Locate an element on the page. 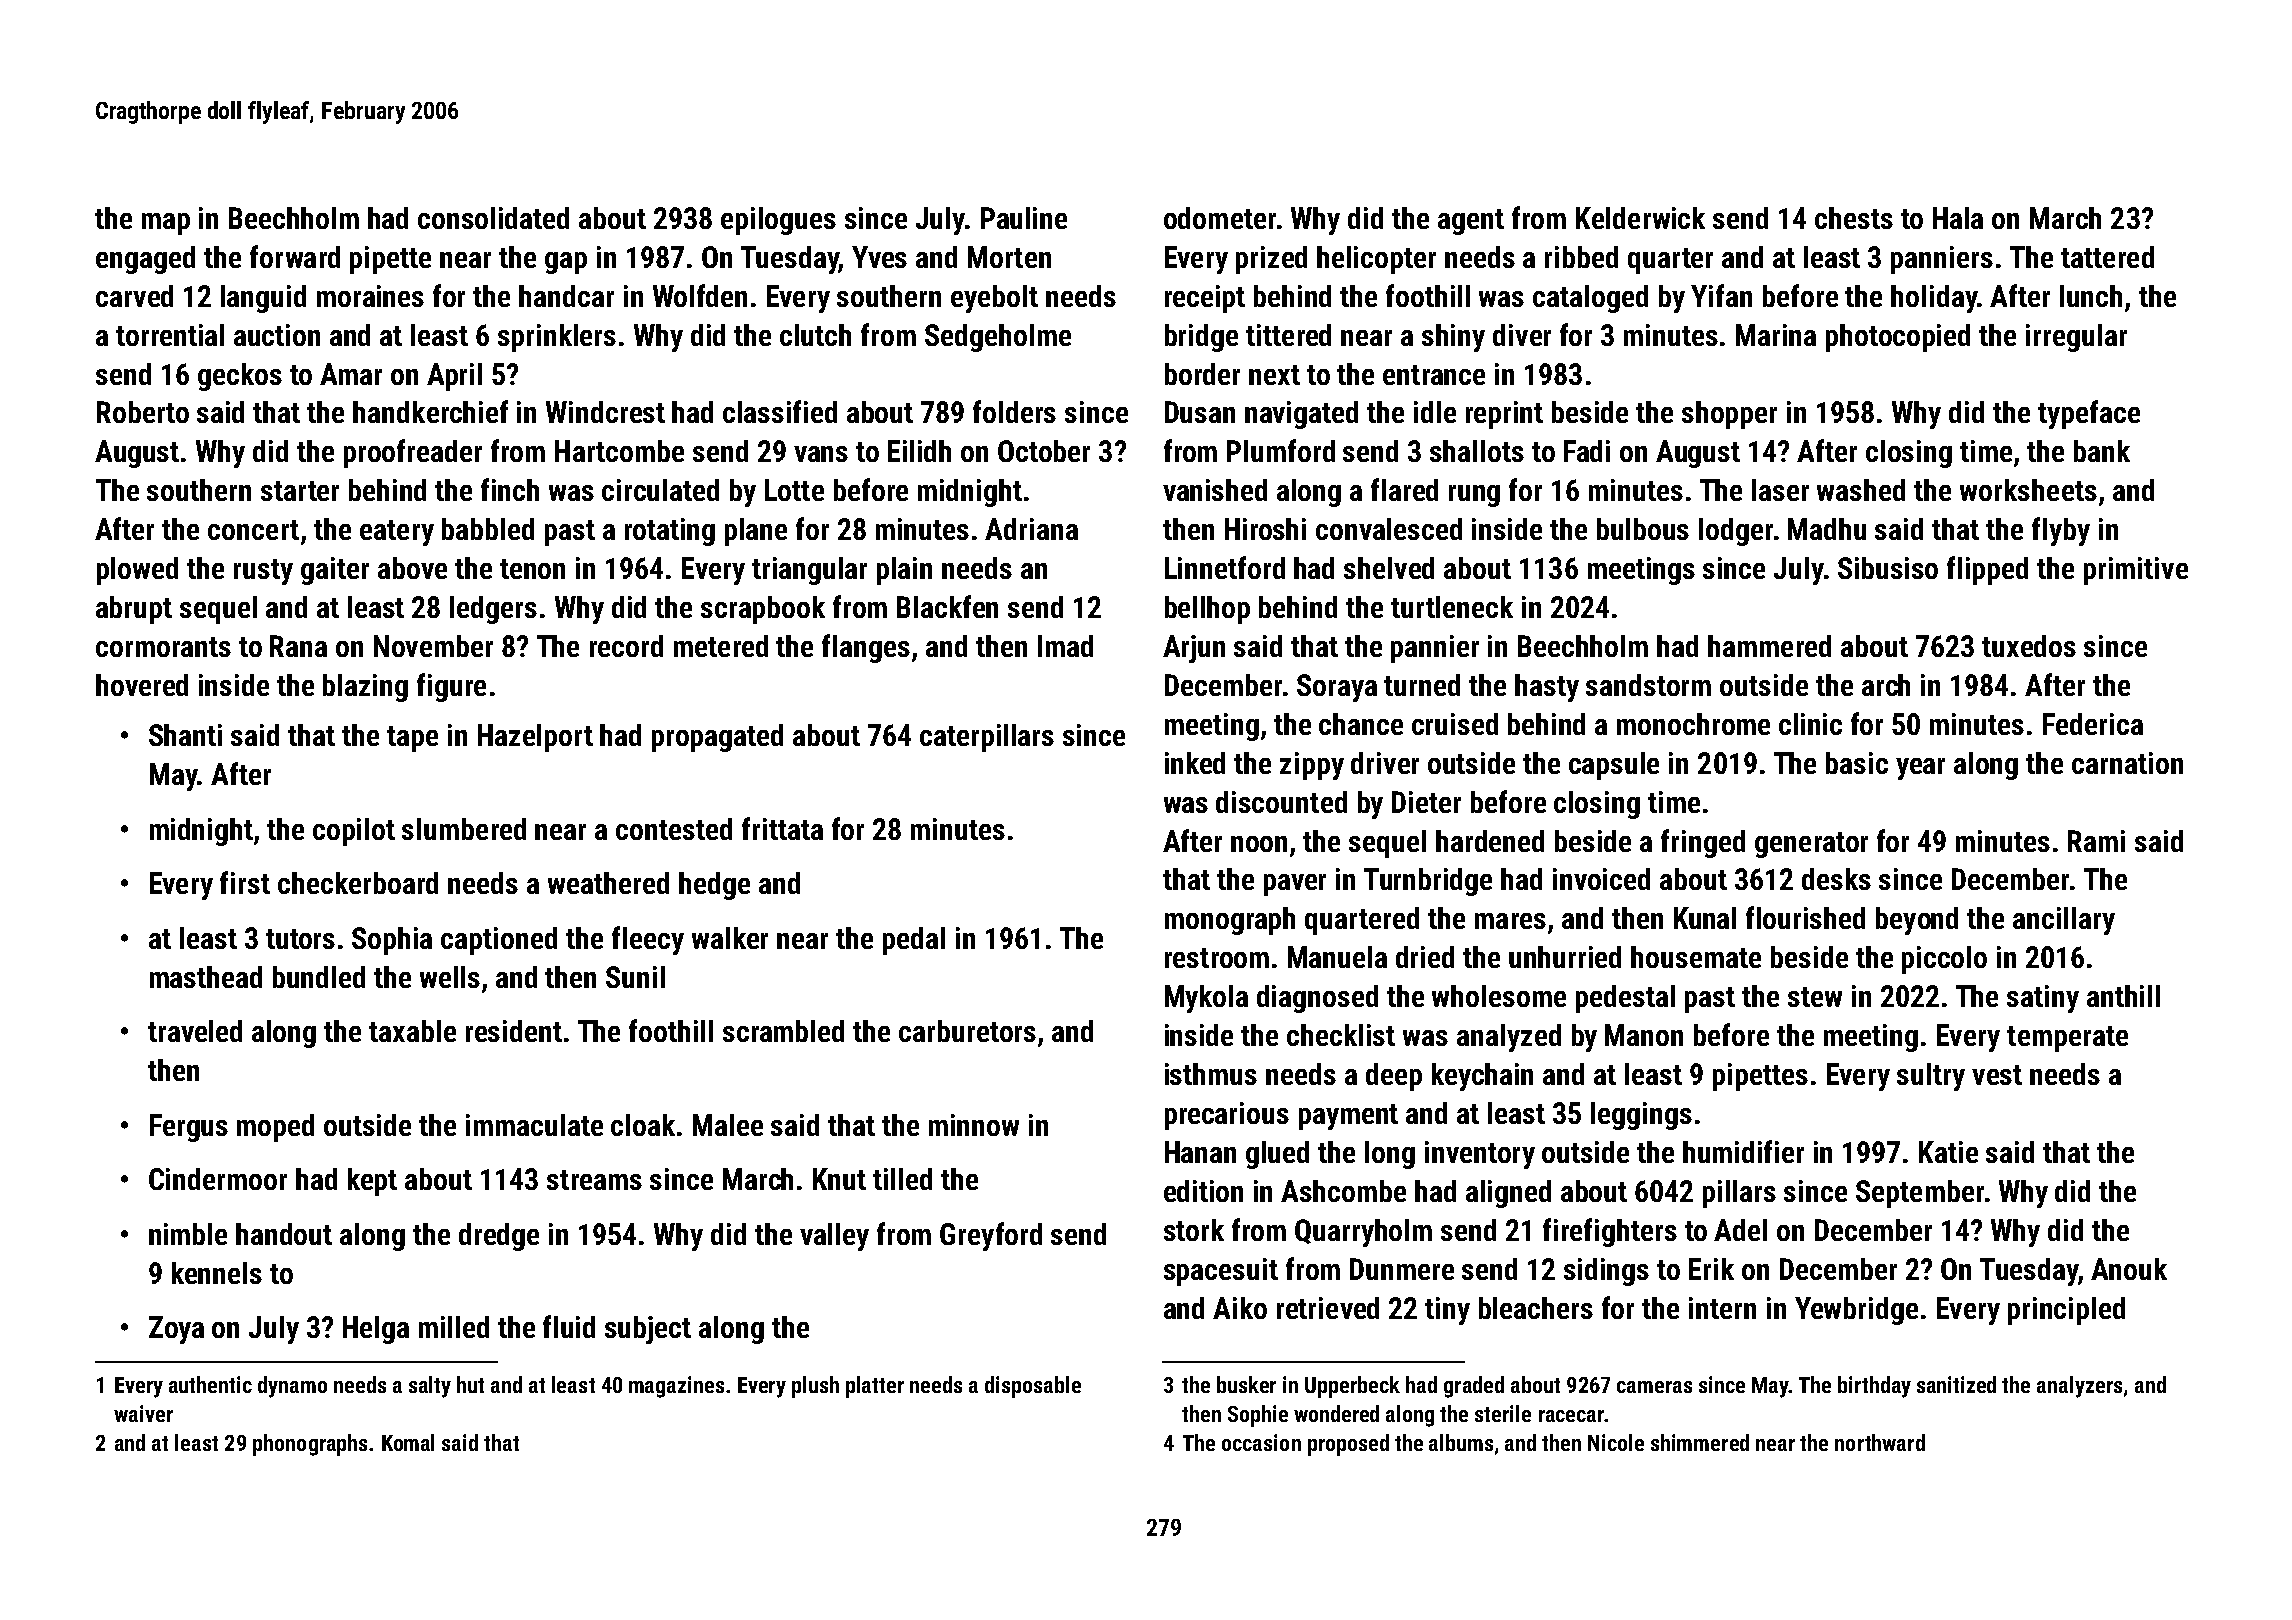  beyond is located at coordinates (1917, 921).
